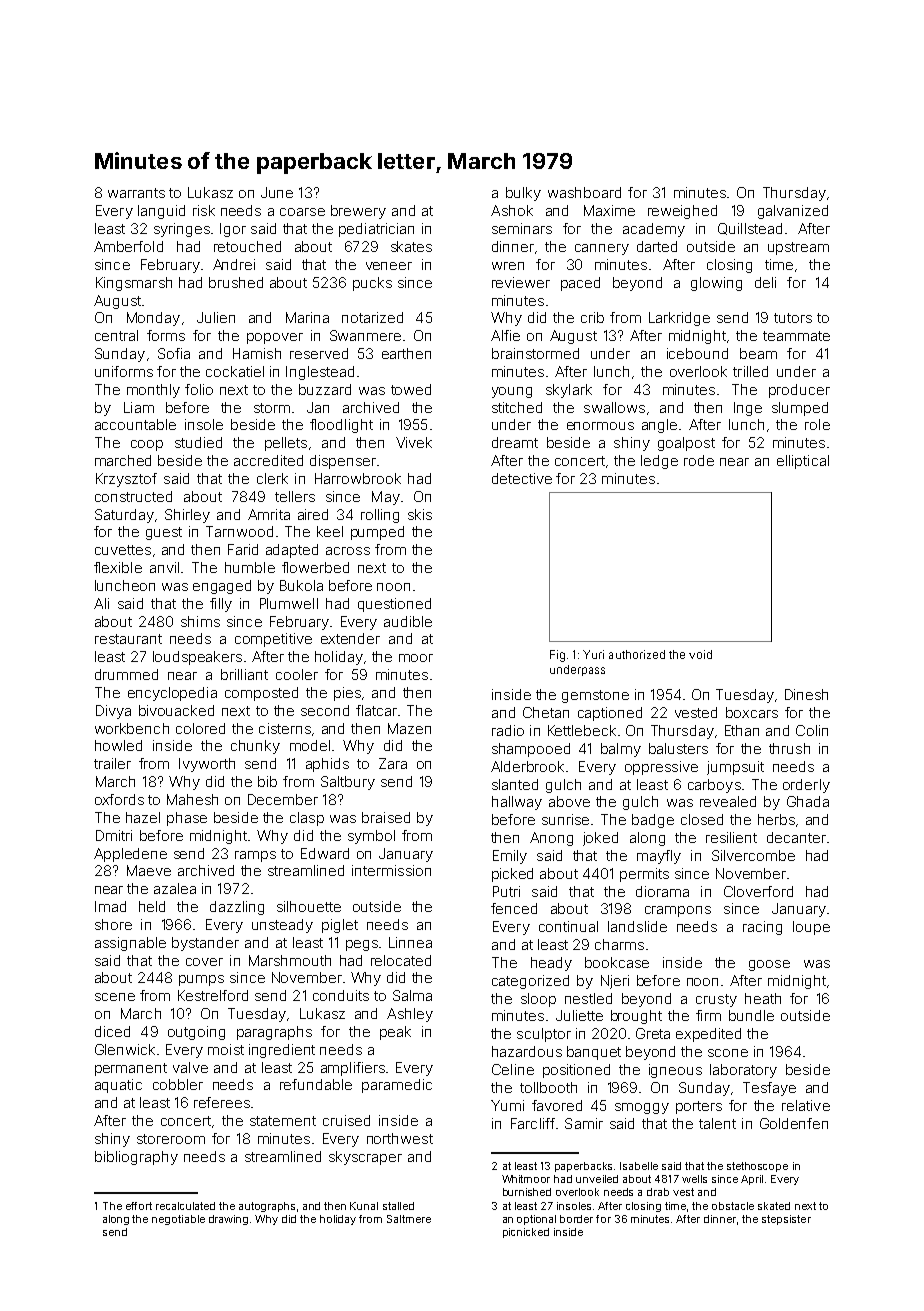 Image resolution: width=924 pixels, height=1311 pixels. What do you see at coordinates (728, 801) in the page?
I see `revealed` at bounding box center [728, 801].
